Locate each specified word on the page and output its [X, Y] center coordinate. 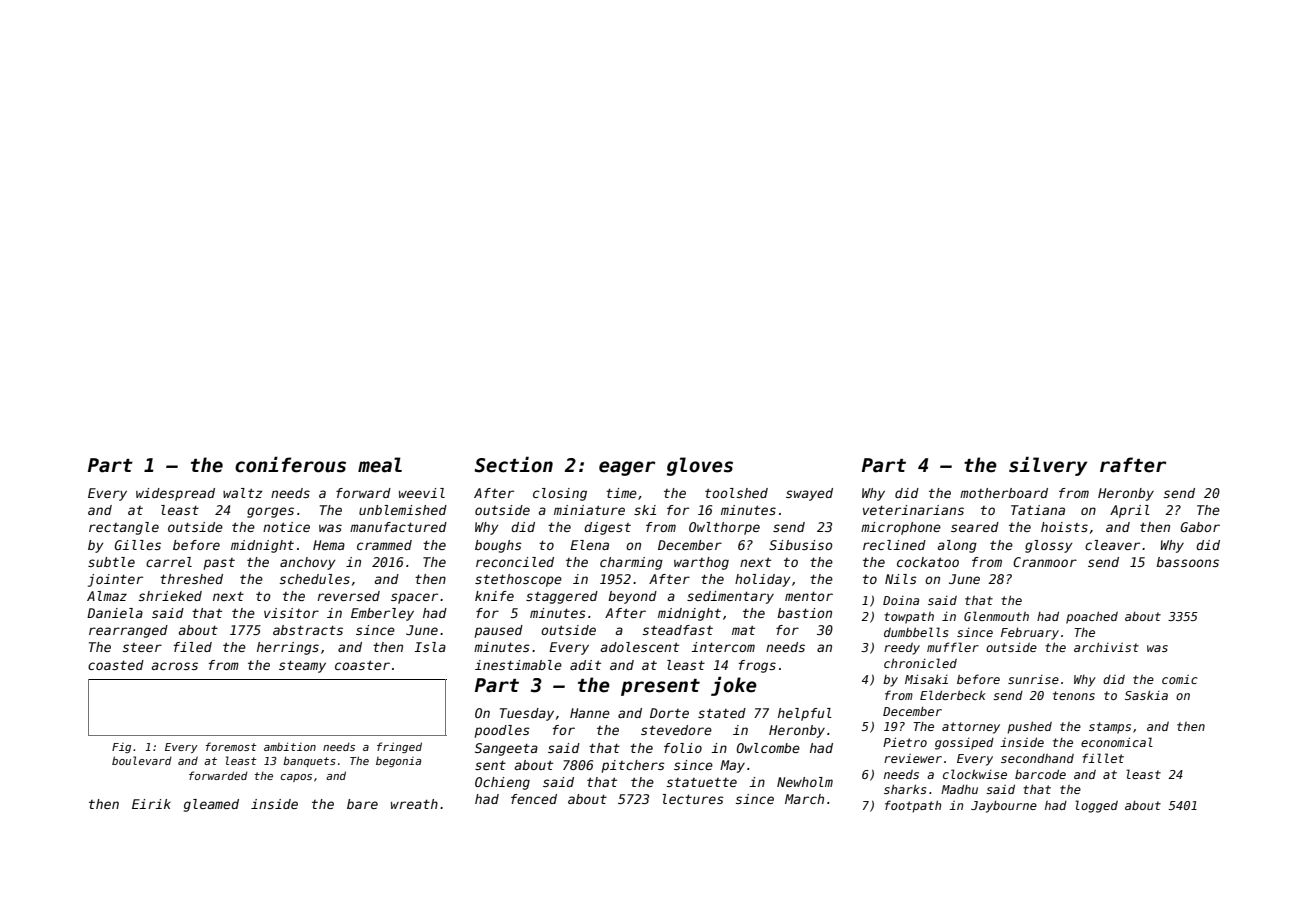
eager [627, 468]
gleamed [211, 805]
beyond [632, 597]
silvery [1048, 466]
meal [380, 465]
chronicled [920, 663]
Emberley [382, 614]
